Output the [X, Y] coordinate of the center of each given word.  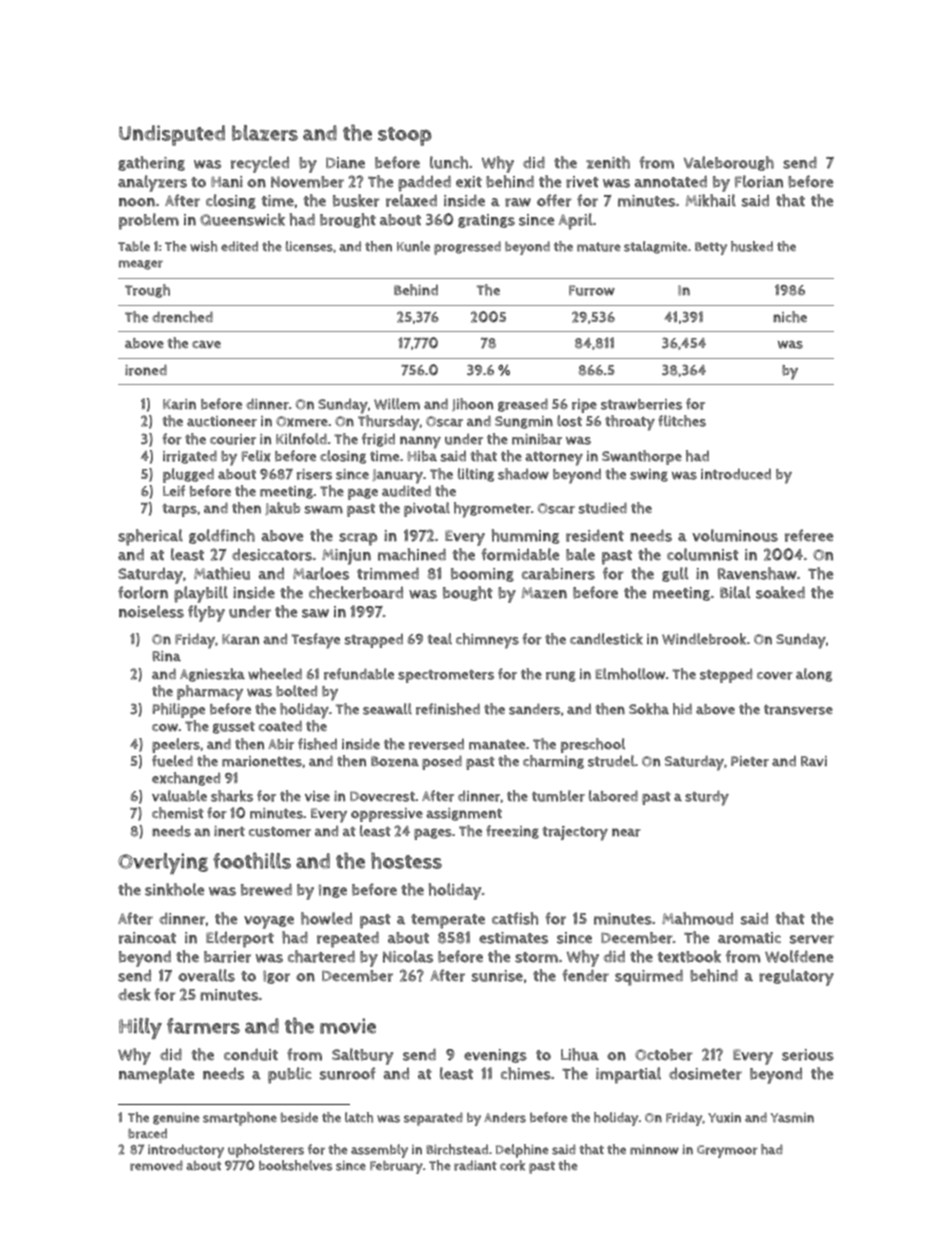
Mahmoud [697, 918]
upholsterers [266, 1151]
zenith [608, 162]
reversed [436, 744]
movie [348, 1026]
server [812, 939]
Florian [759, 181]
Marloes [321, 573]
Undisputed [172, 135]
